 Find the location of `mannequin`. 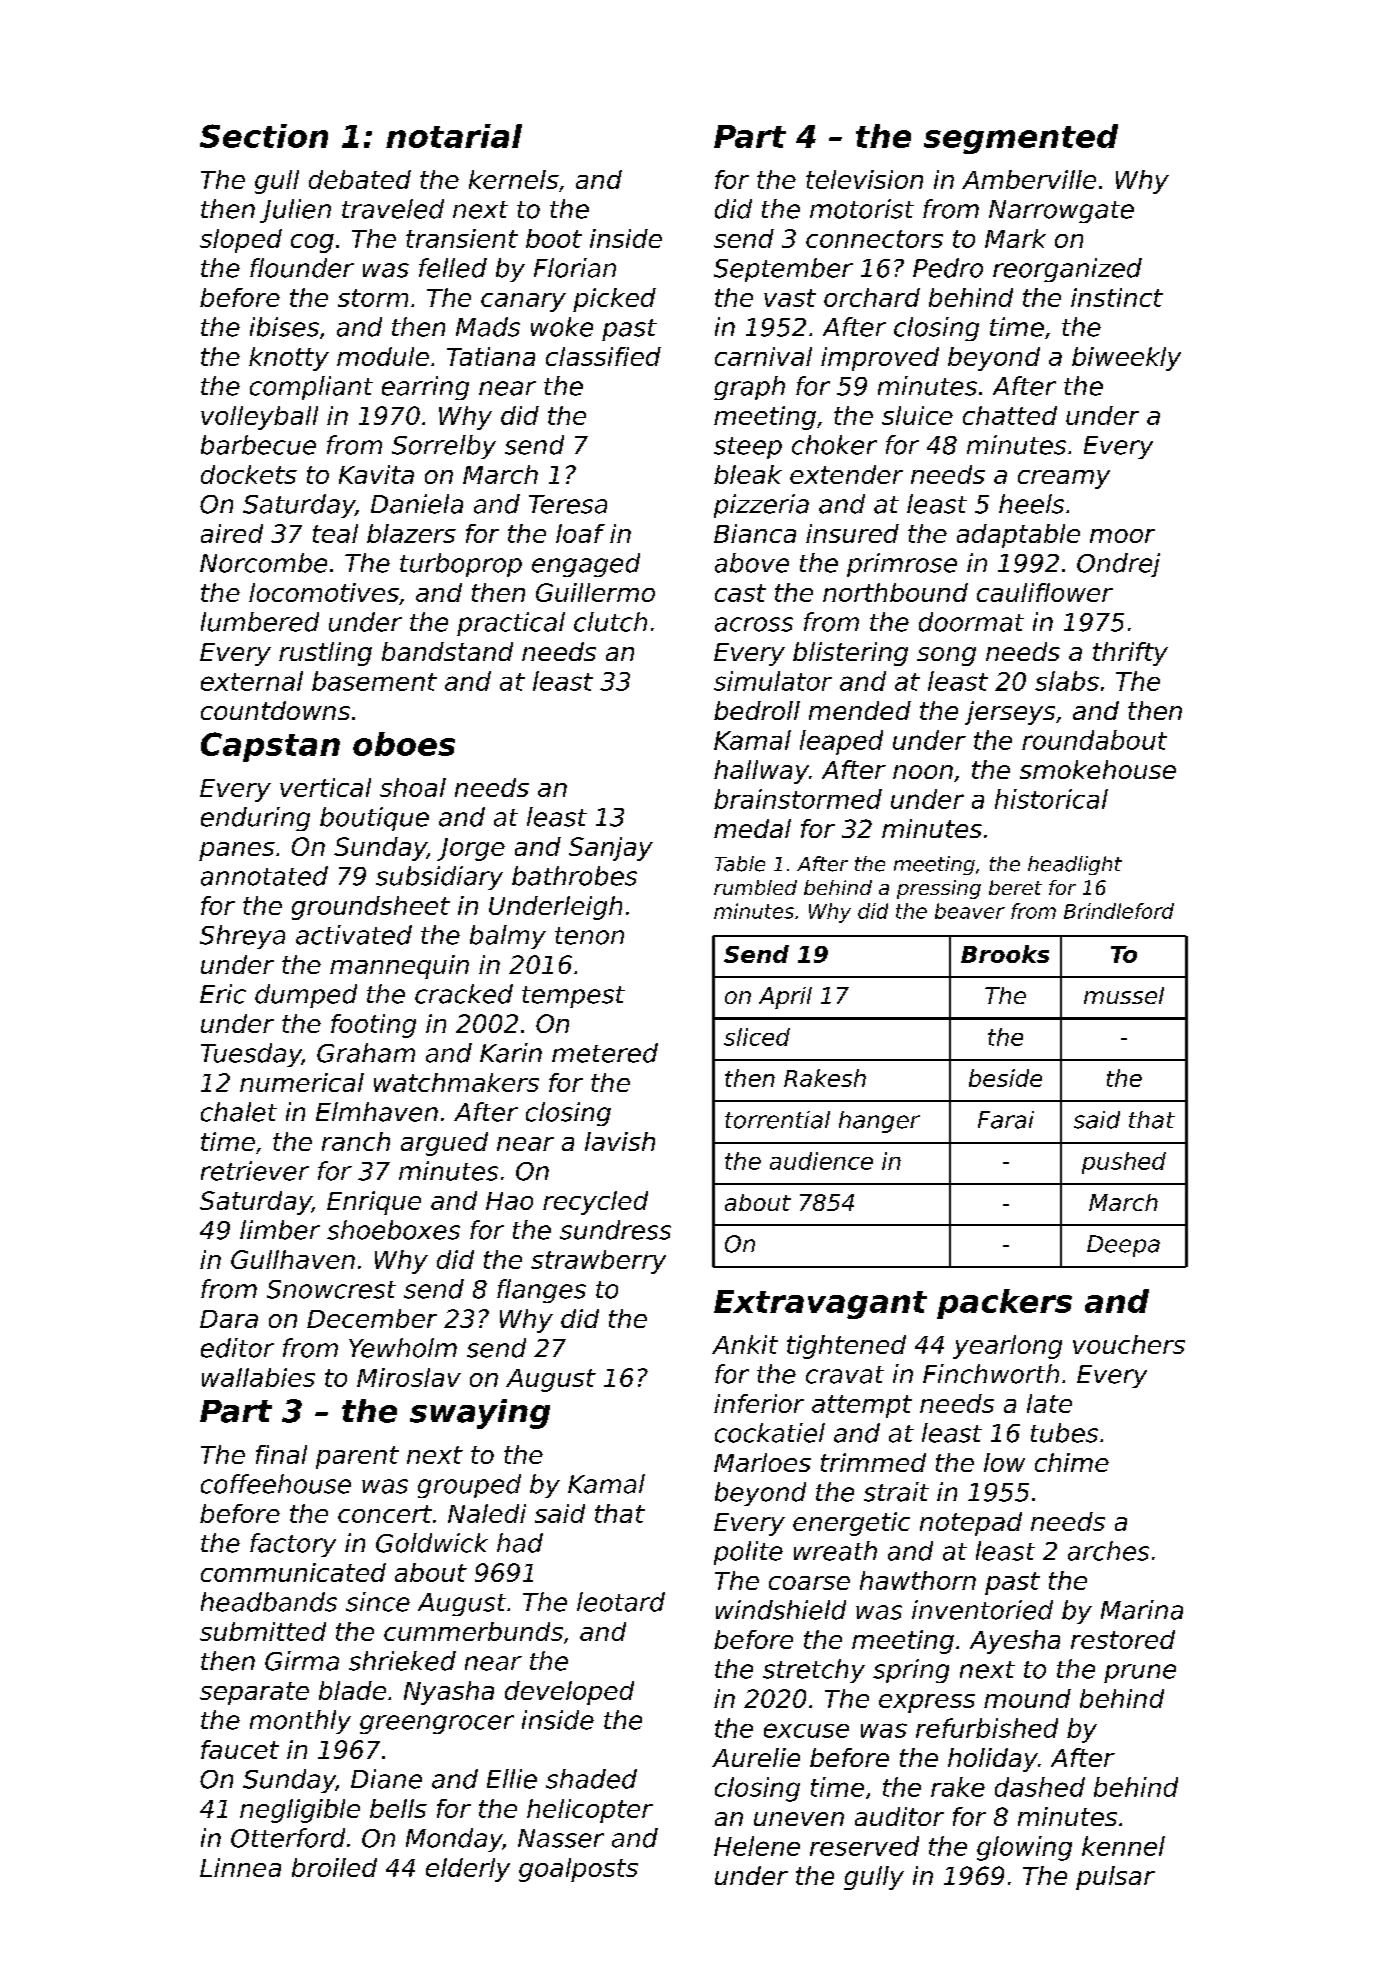

mannequin is located at coordinates (399, 967).
